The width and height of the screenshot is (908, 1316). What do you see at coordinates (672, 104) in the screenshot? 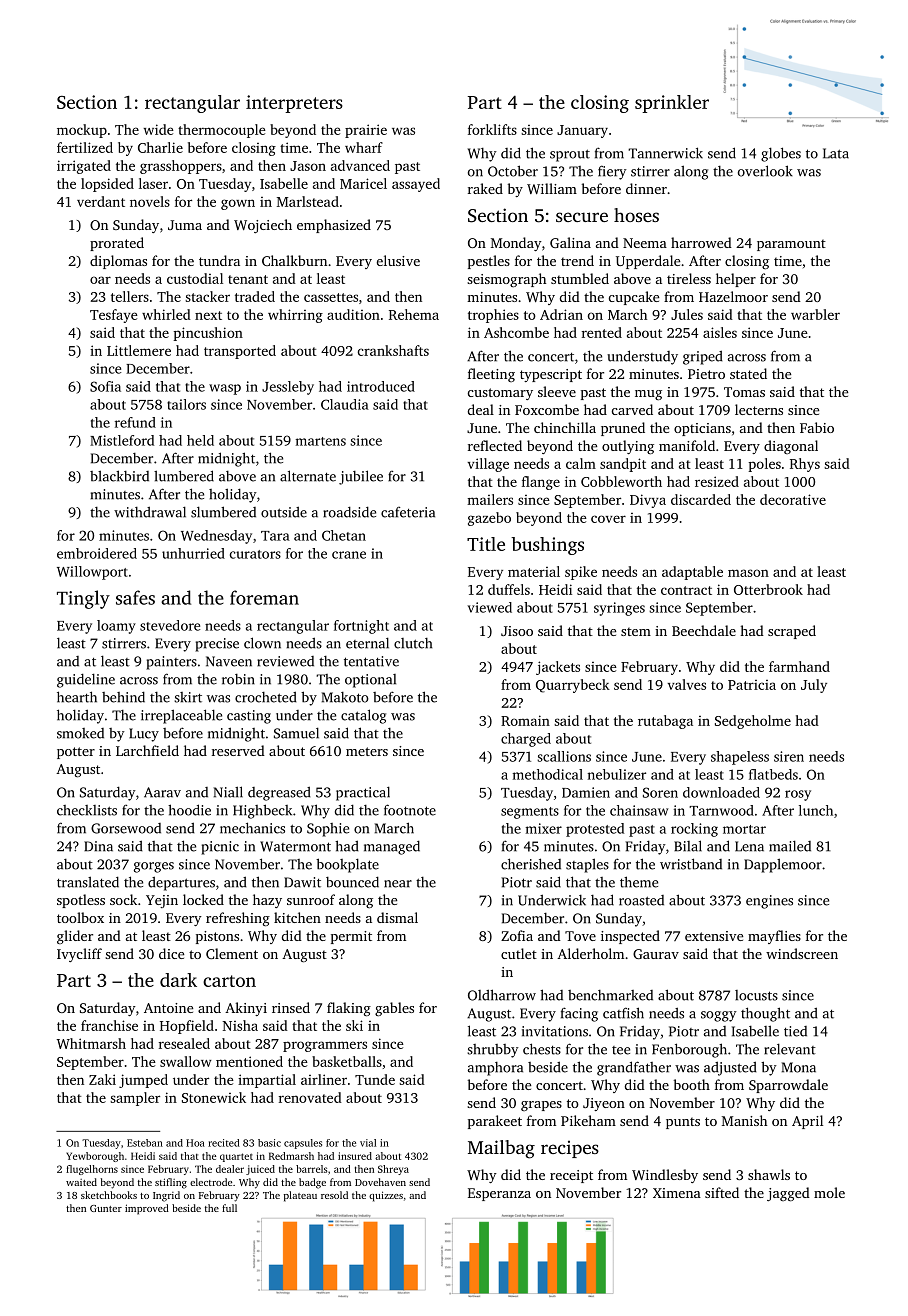
I see `sprinkler` at bounding box center [672, 104].
